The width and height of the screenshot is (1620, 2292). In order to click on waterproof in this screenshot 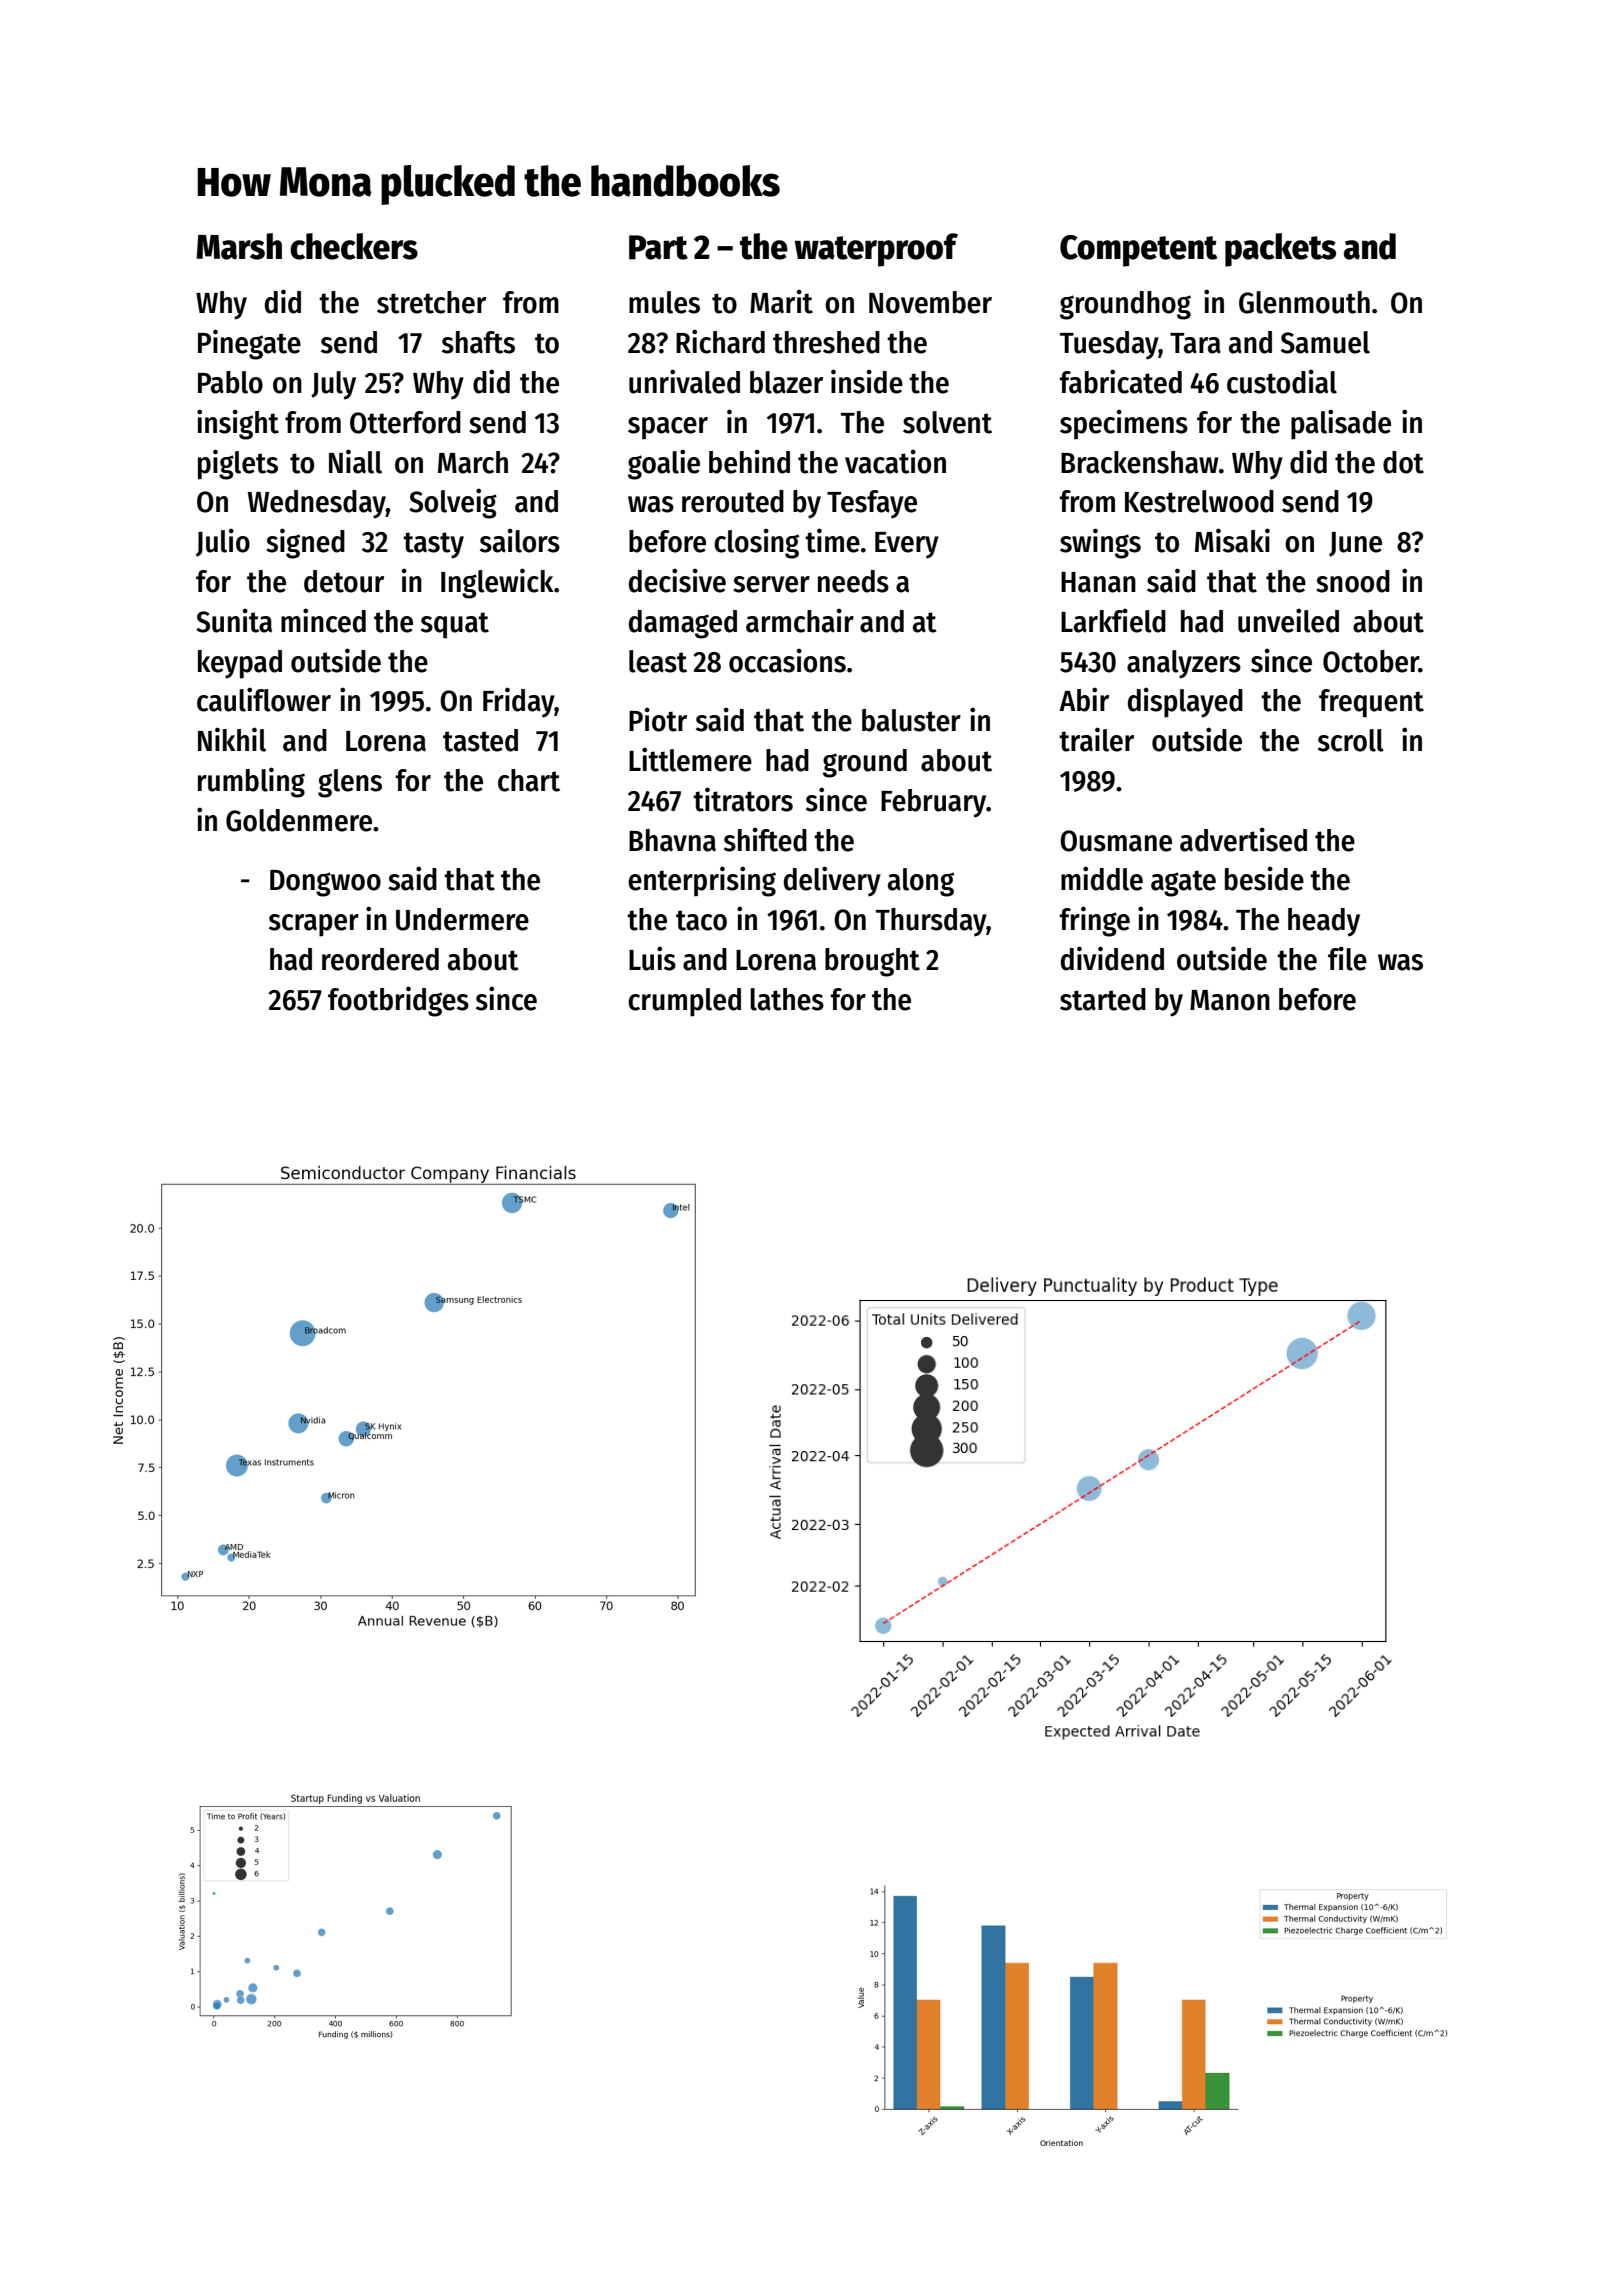, I will do `click(876, 250)`.
